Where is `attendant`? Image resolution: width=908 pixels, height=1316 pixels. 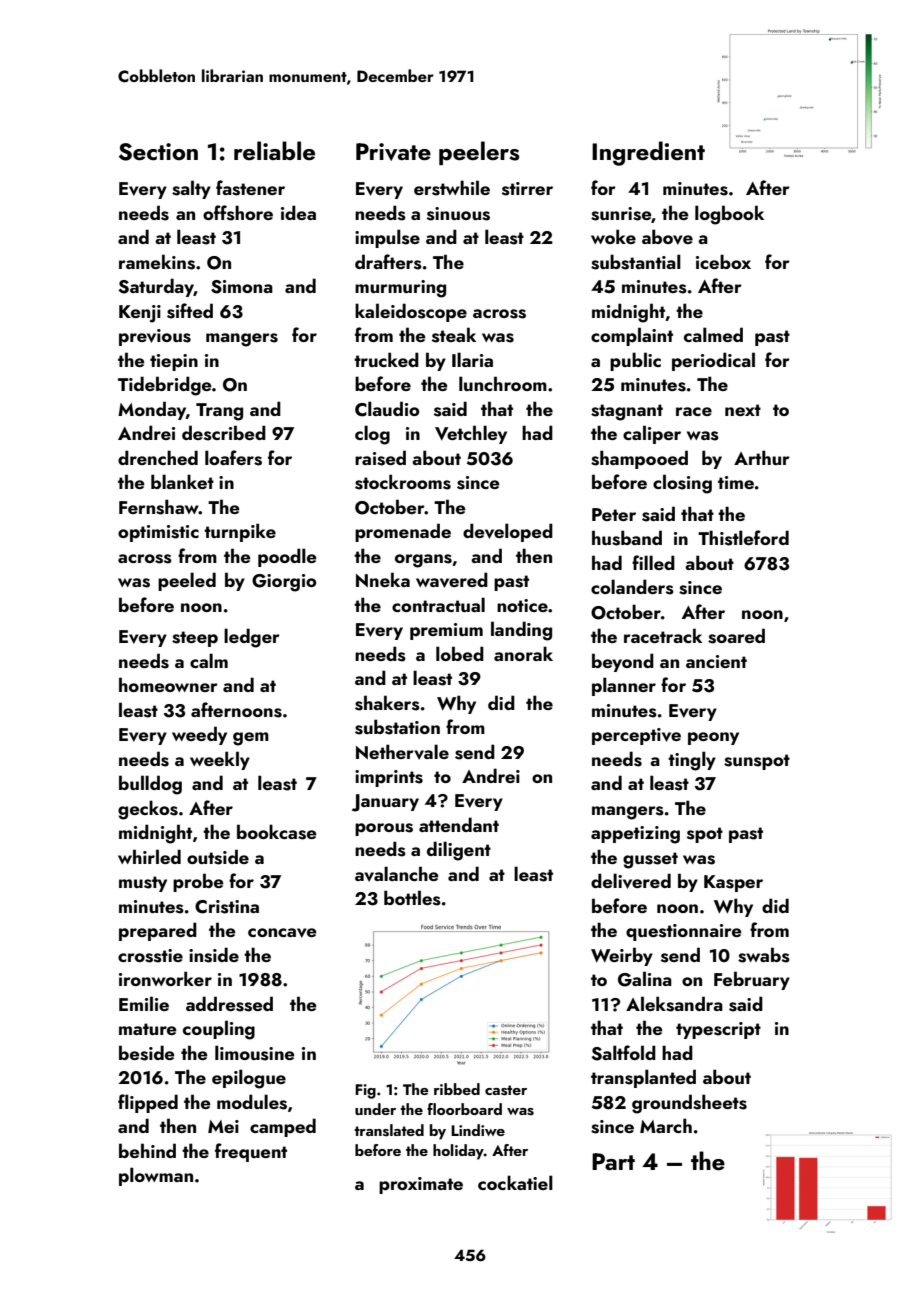
attendant is located at coordinates (459, 824).
